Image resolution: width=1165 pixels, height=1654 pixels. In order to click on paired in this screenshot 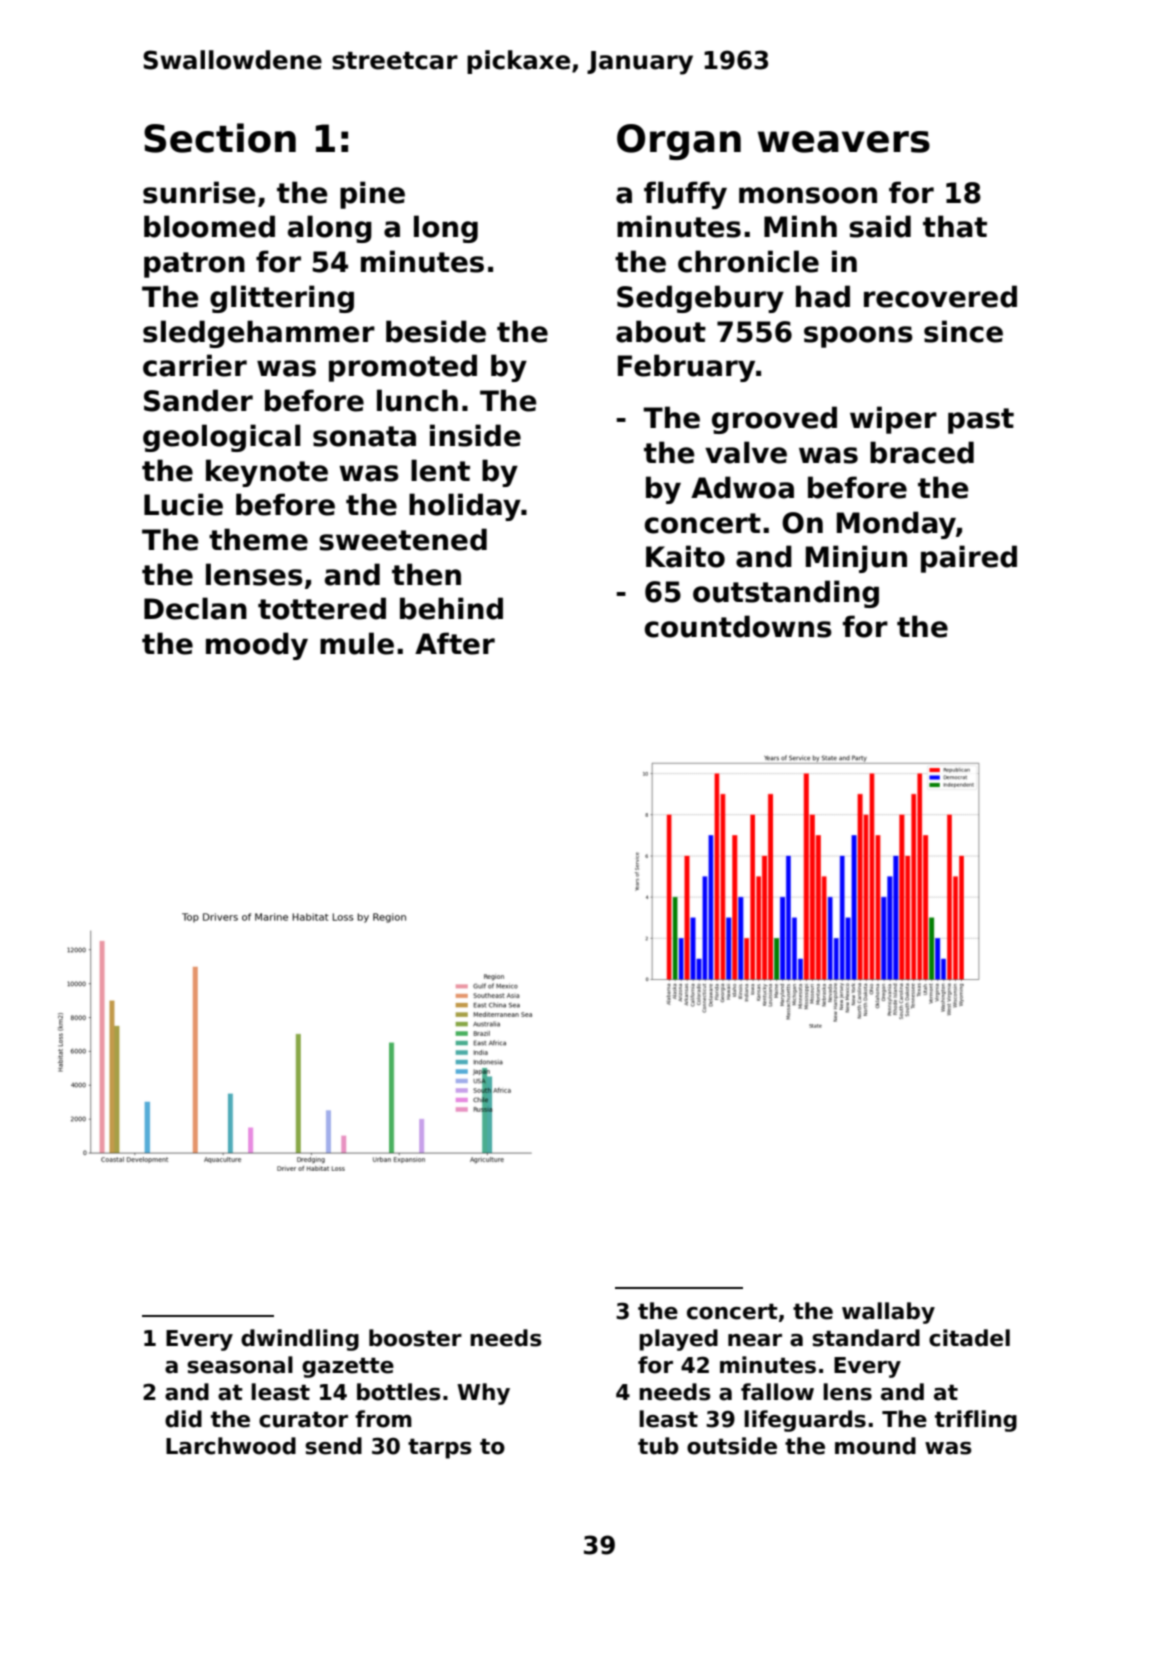, I will do `click(969, 559)`.
